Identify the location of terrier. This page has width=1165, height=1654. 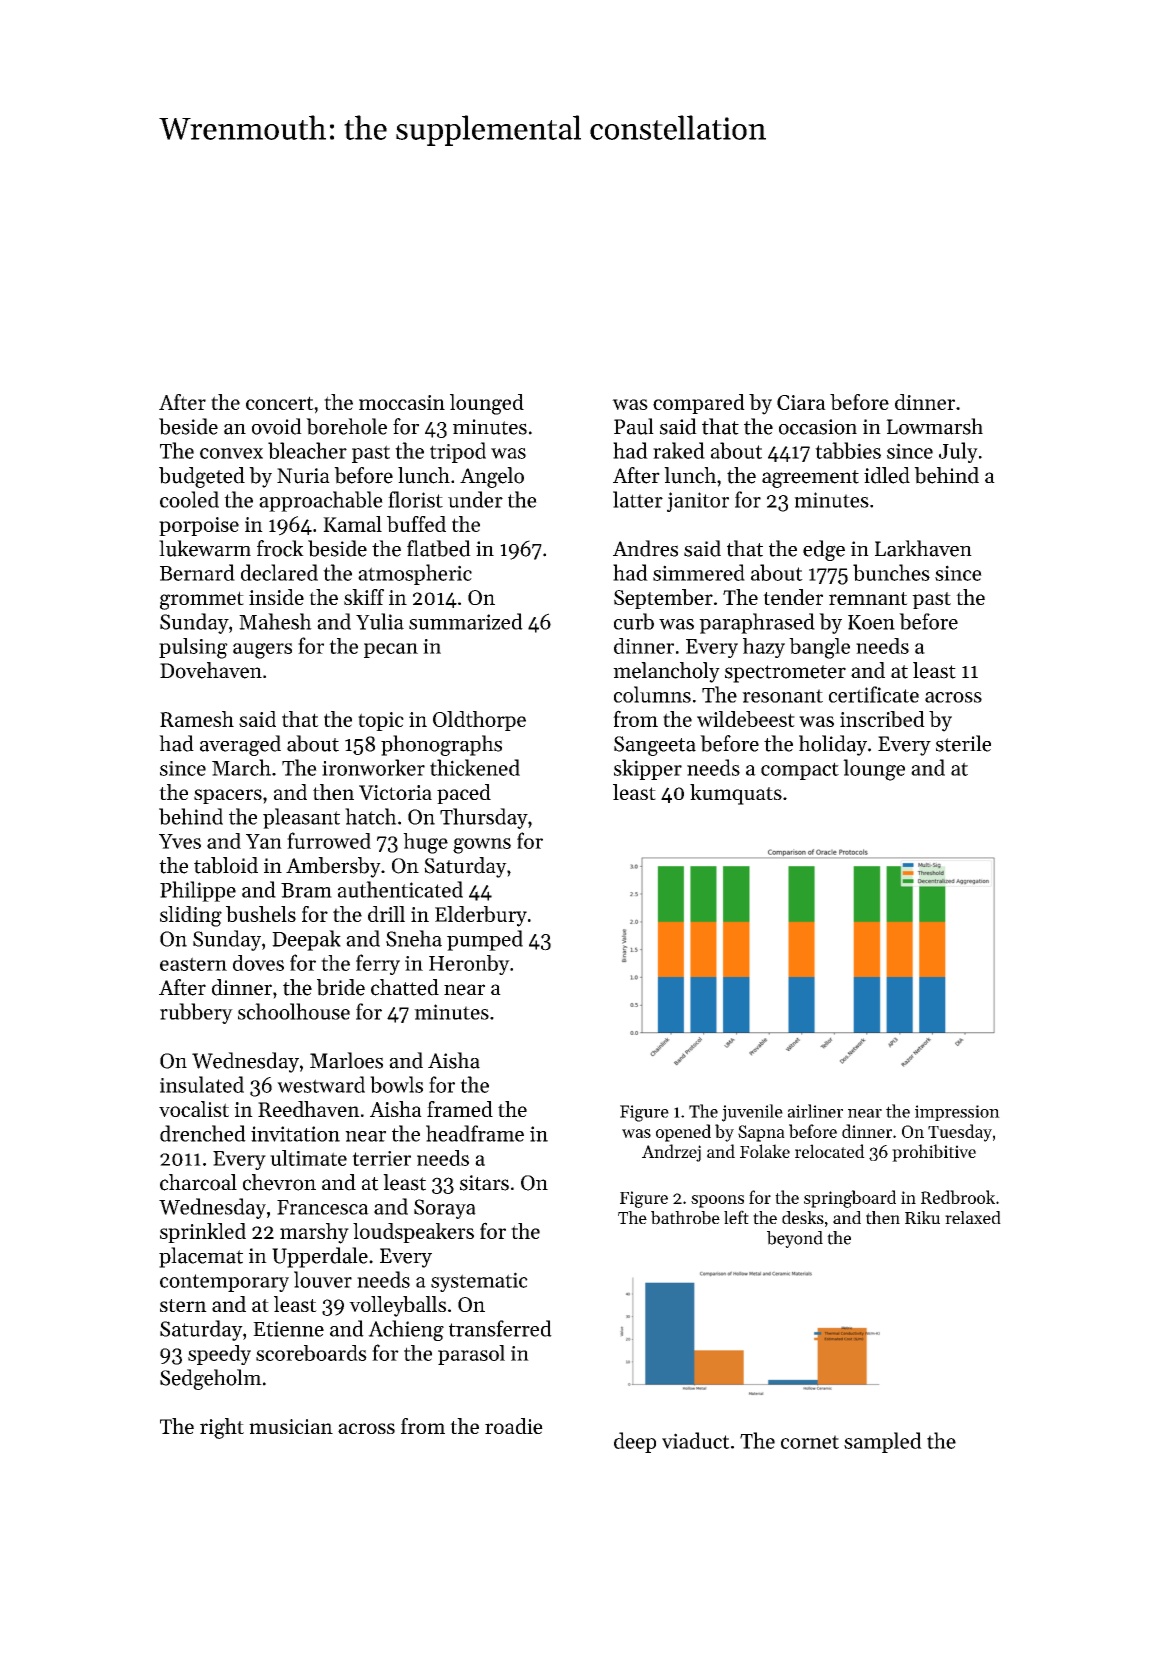
(381, 1158).
